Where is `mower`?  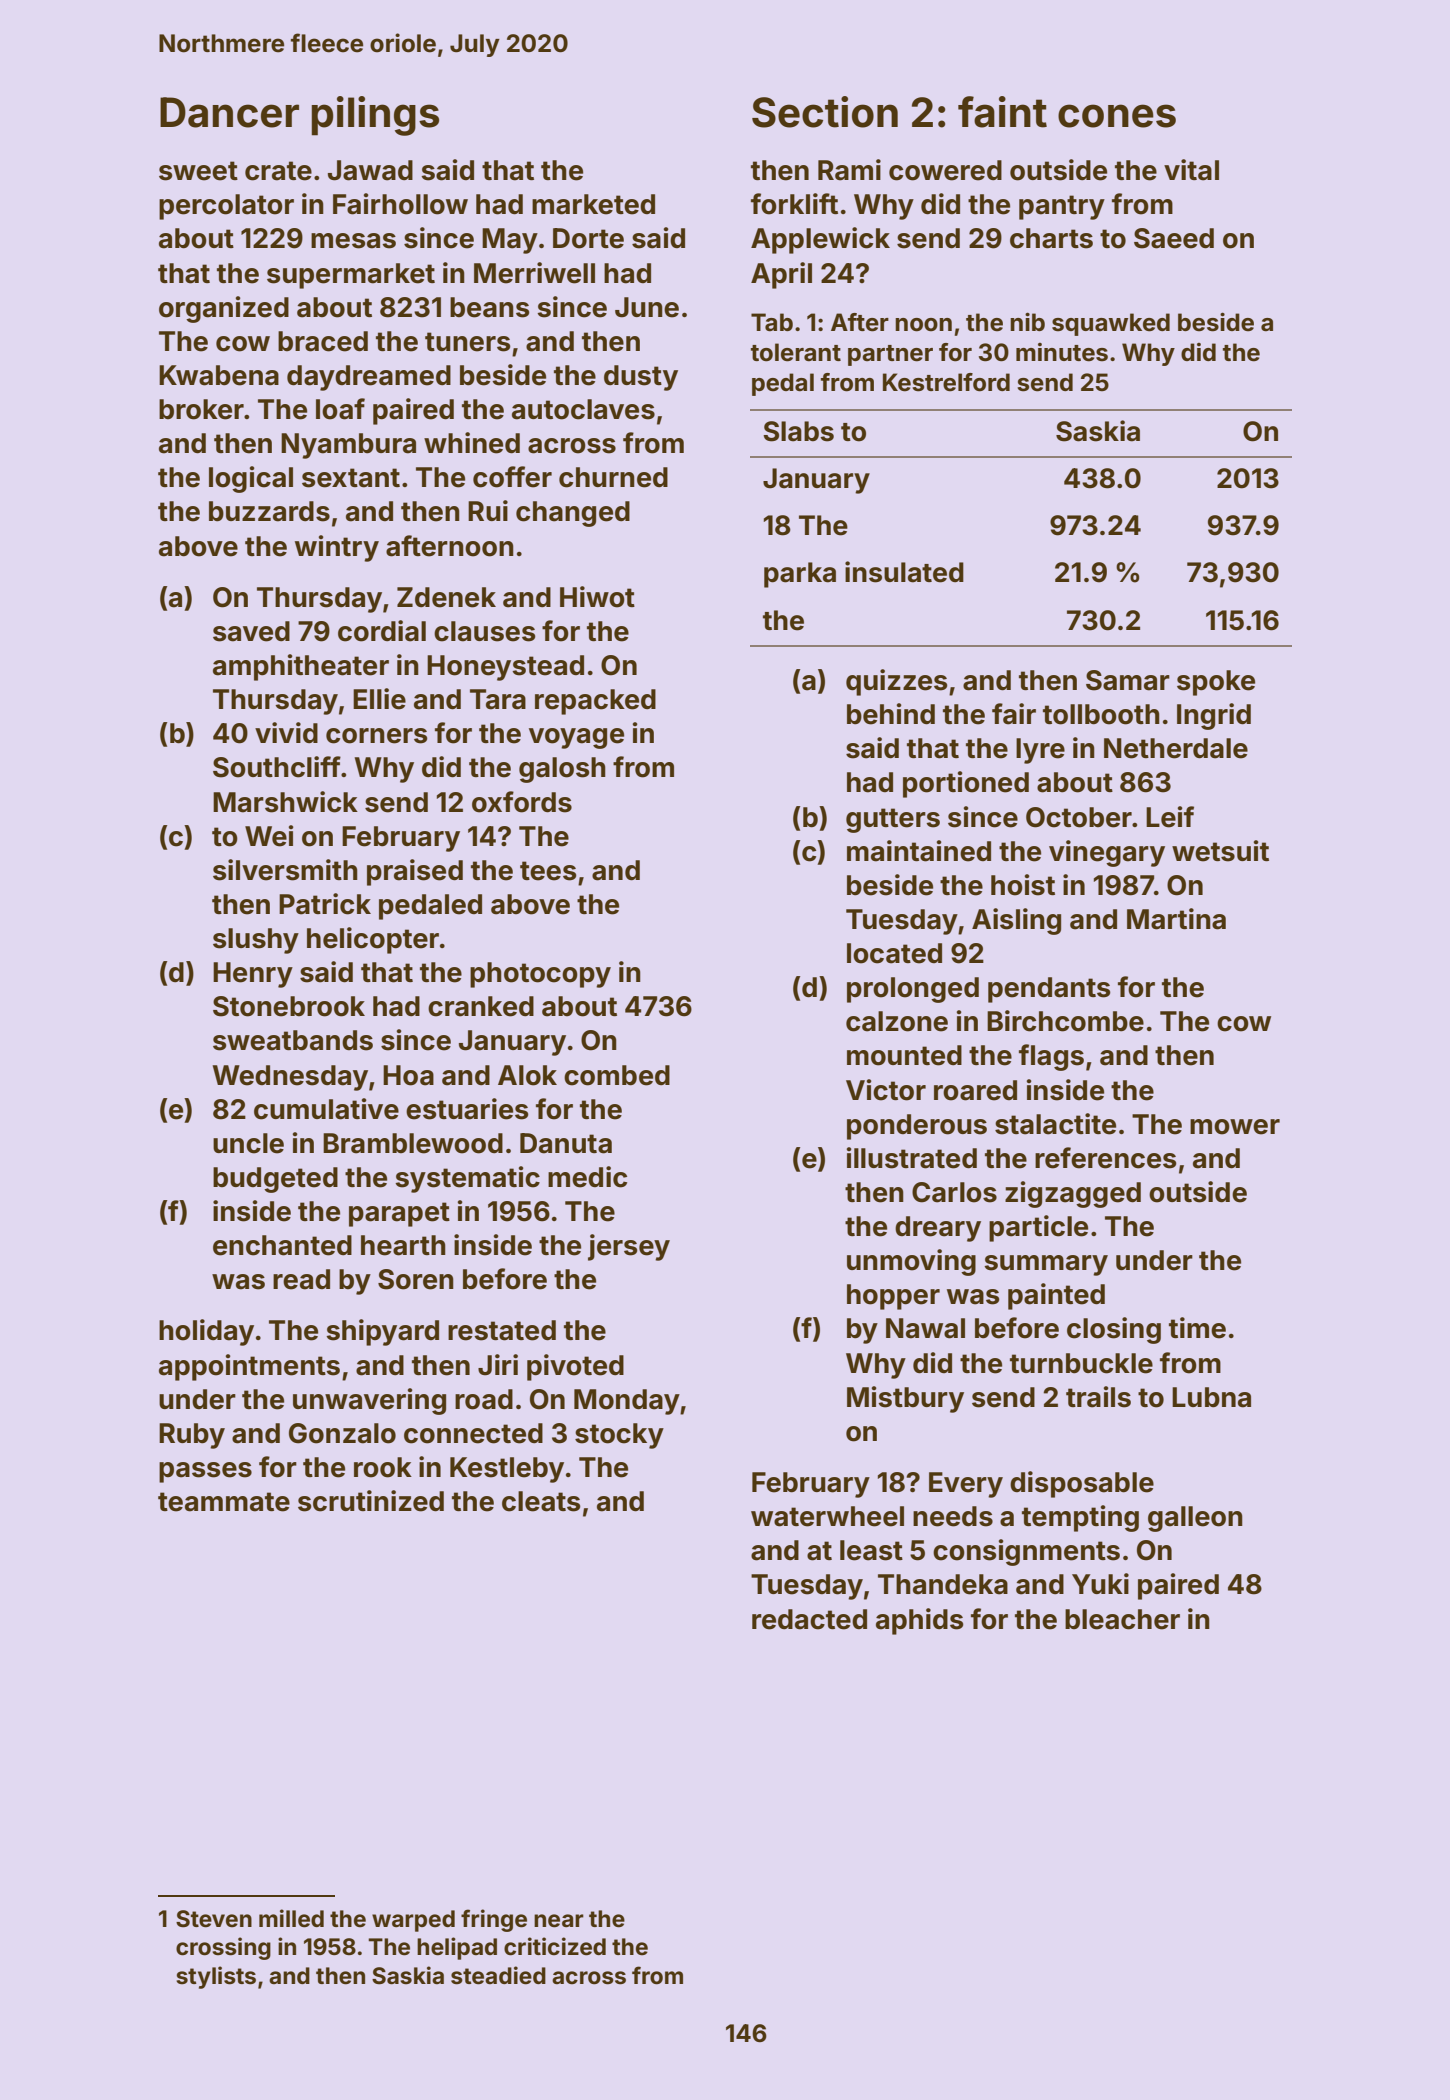 mower is located at coordinates (1235, 1127).
